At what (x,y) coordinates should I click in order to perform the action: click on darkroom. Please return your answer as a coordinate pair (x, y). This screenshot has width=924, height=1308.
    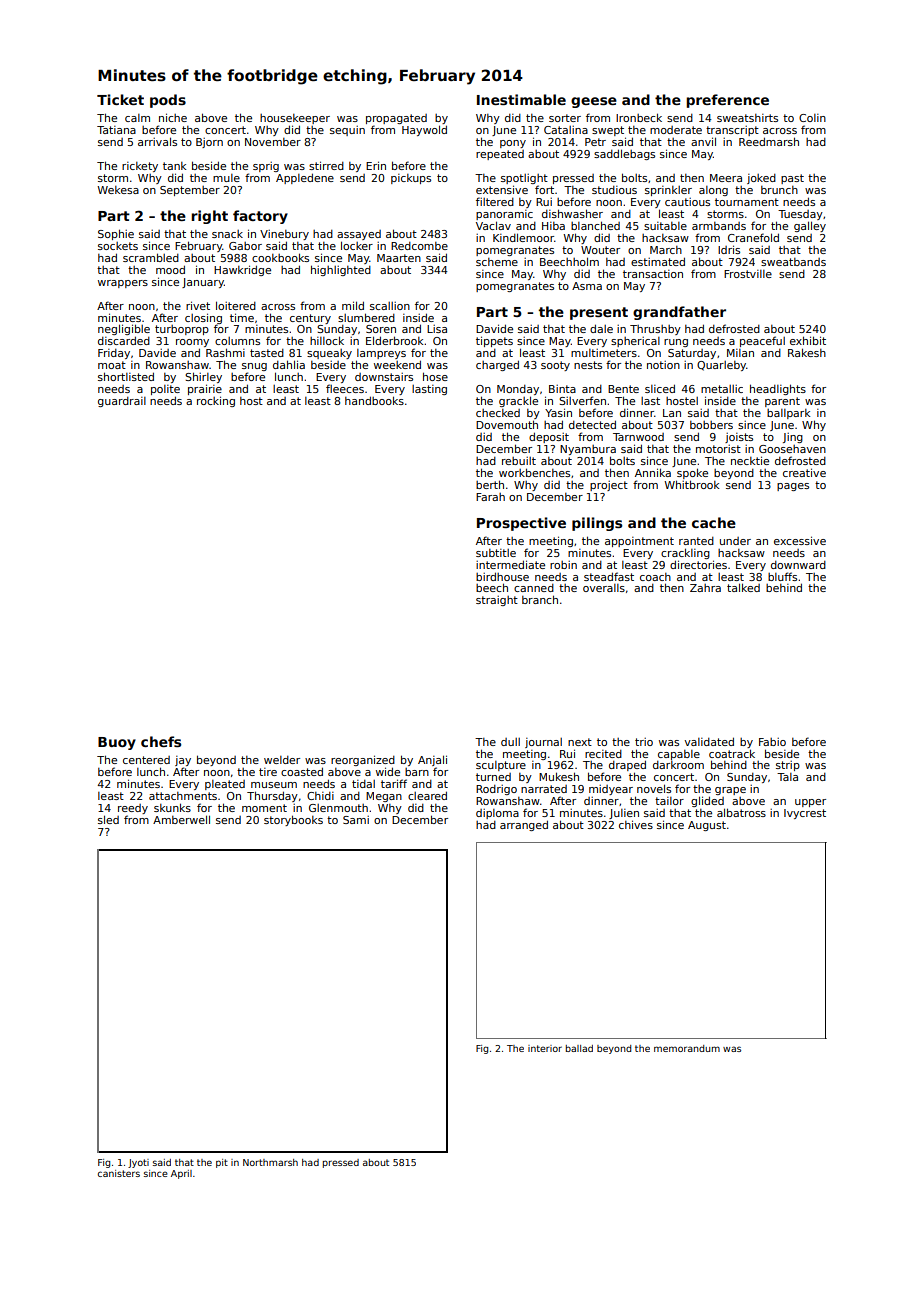
    Looking at the image, I should click on (678, 764).
